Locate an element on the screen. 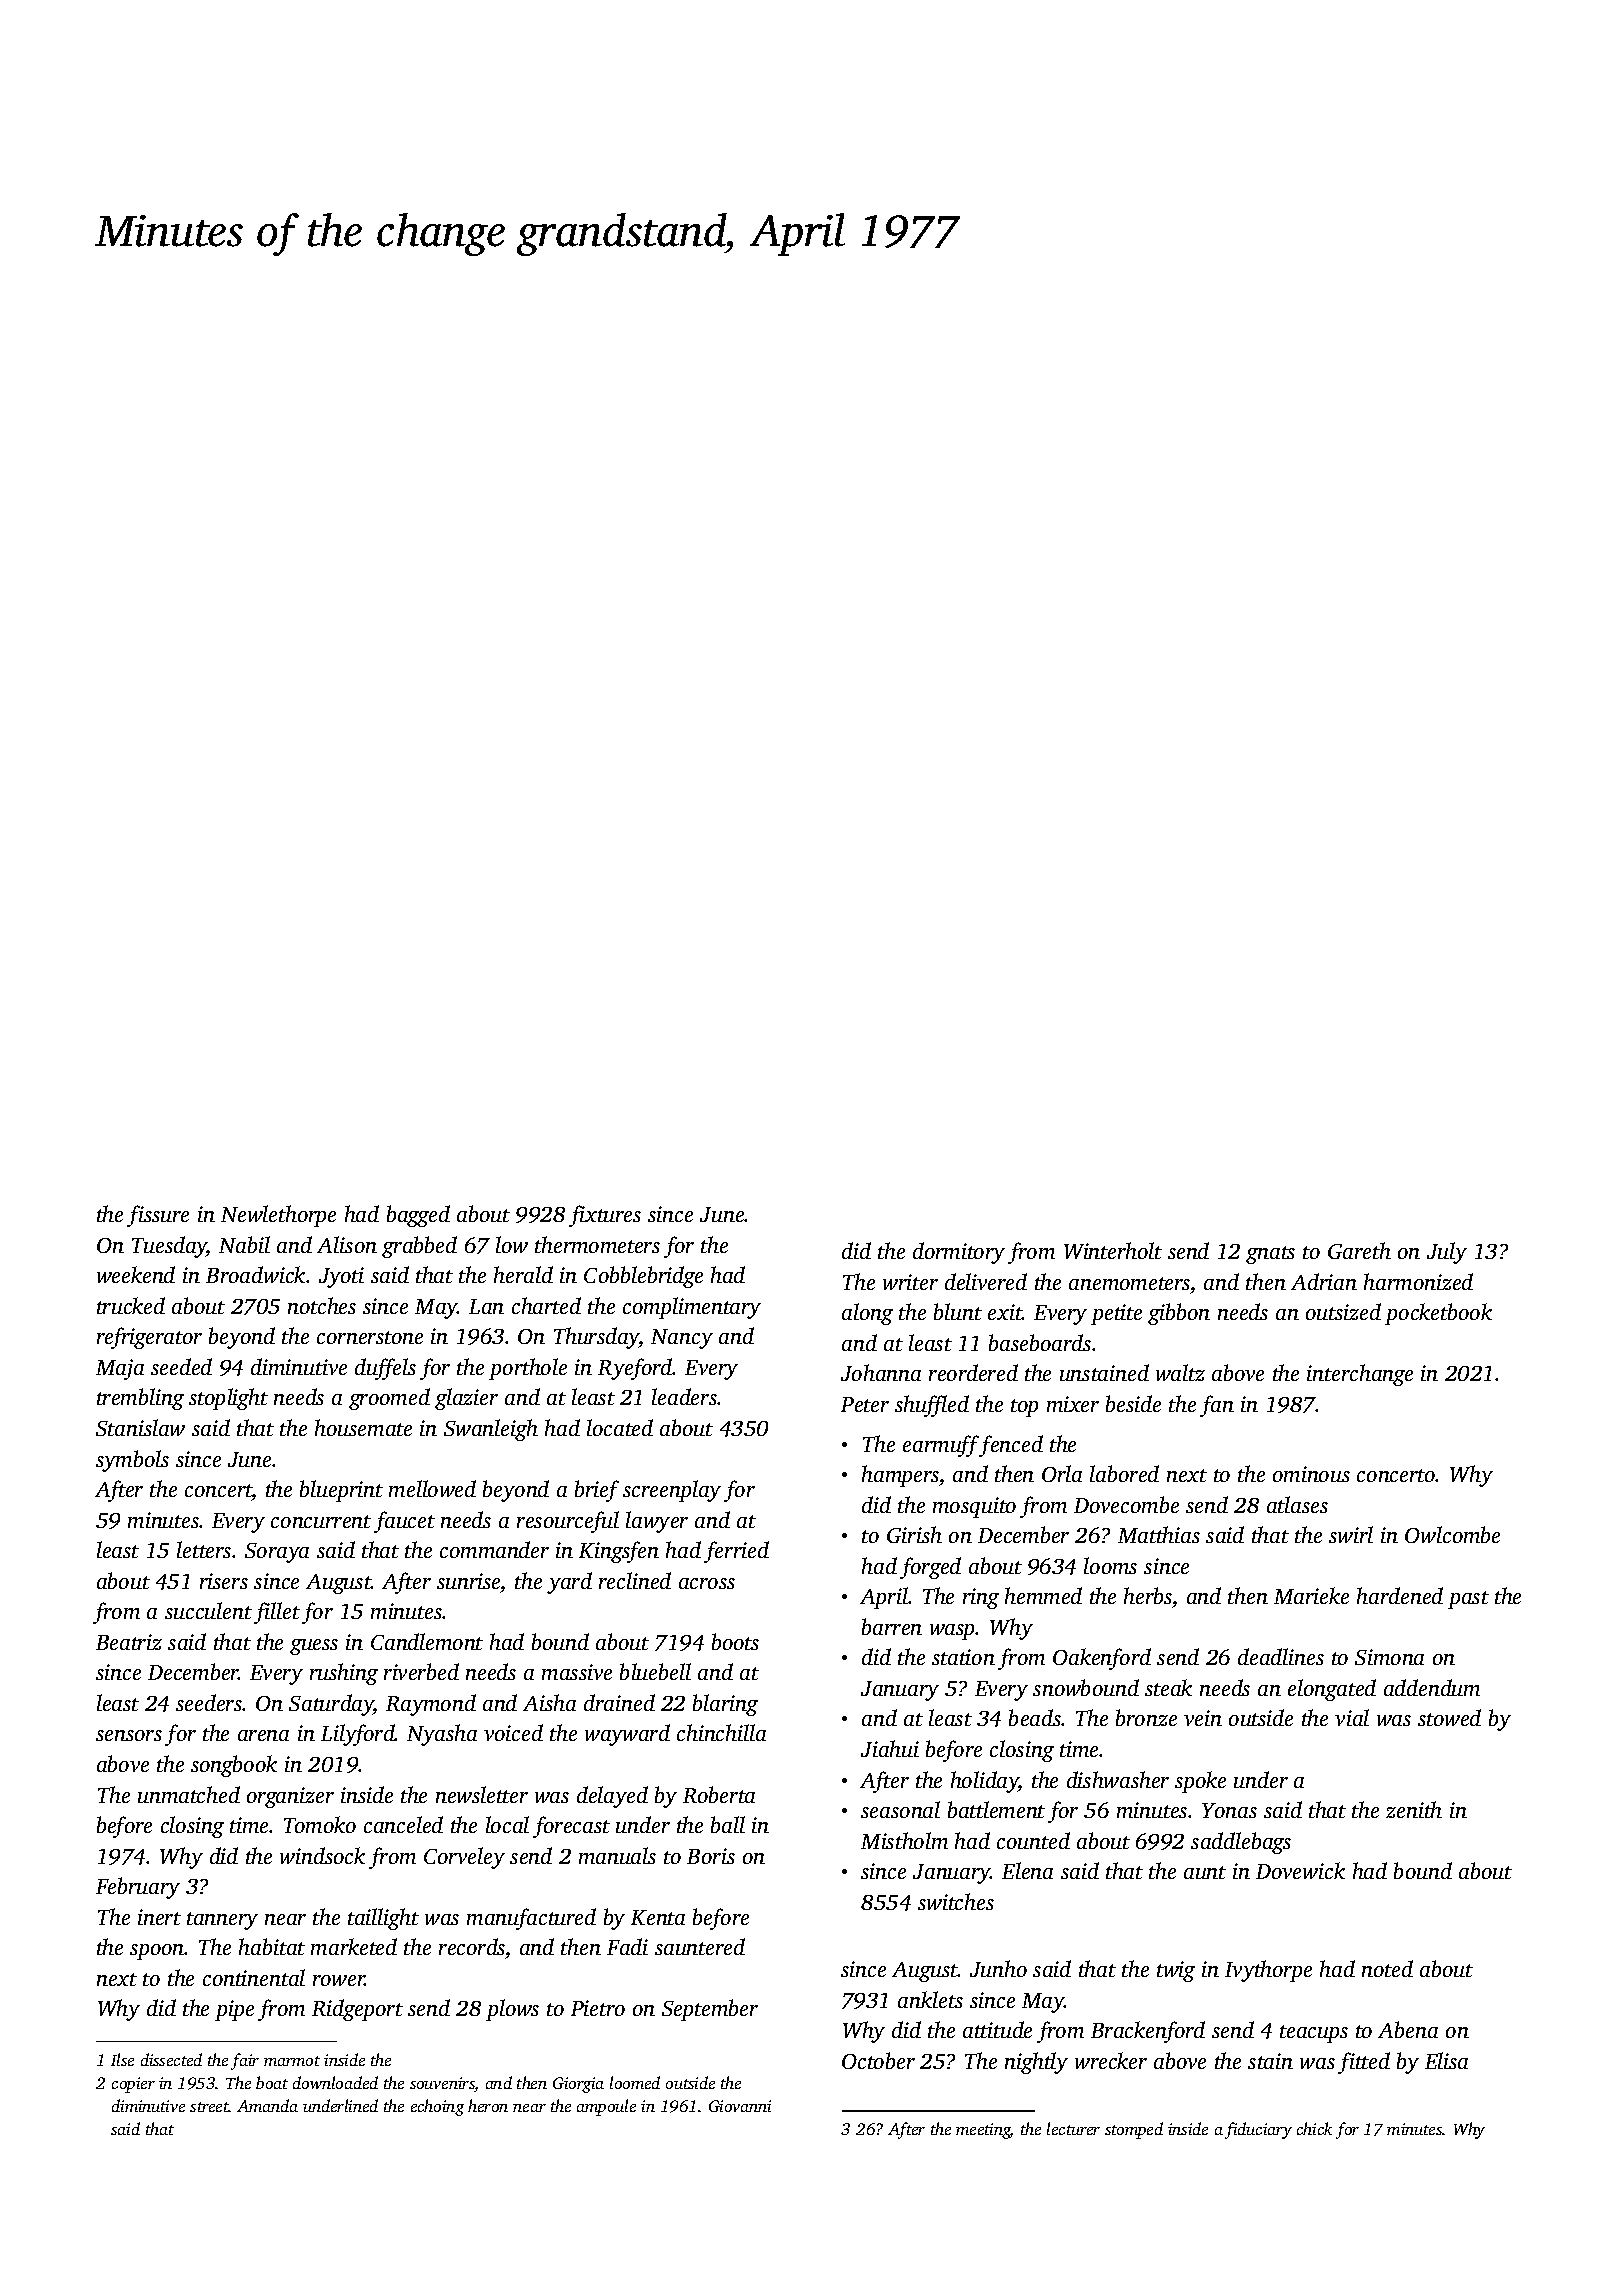  atlases is located at coordinates (1297, 1504).
